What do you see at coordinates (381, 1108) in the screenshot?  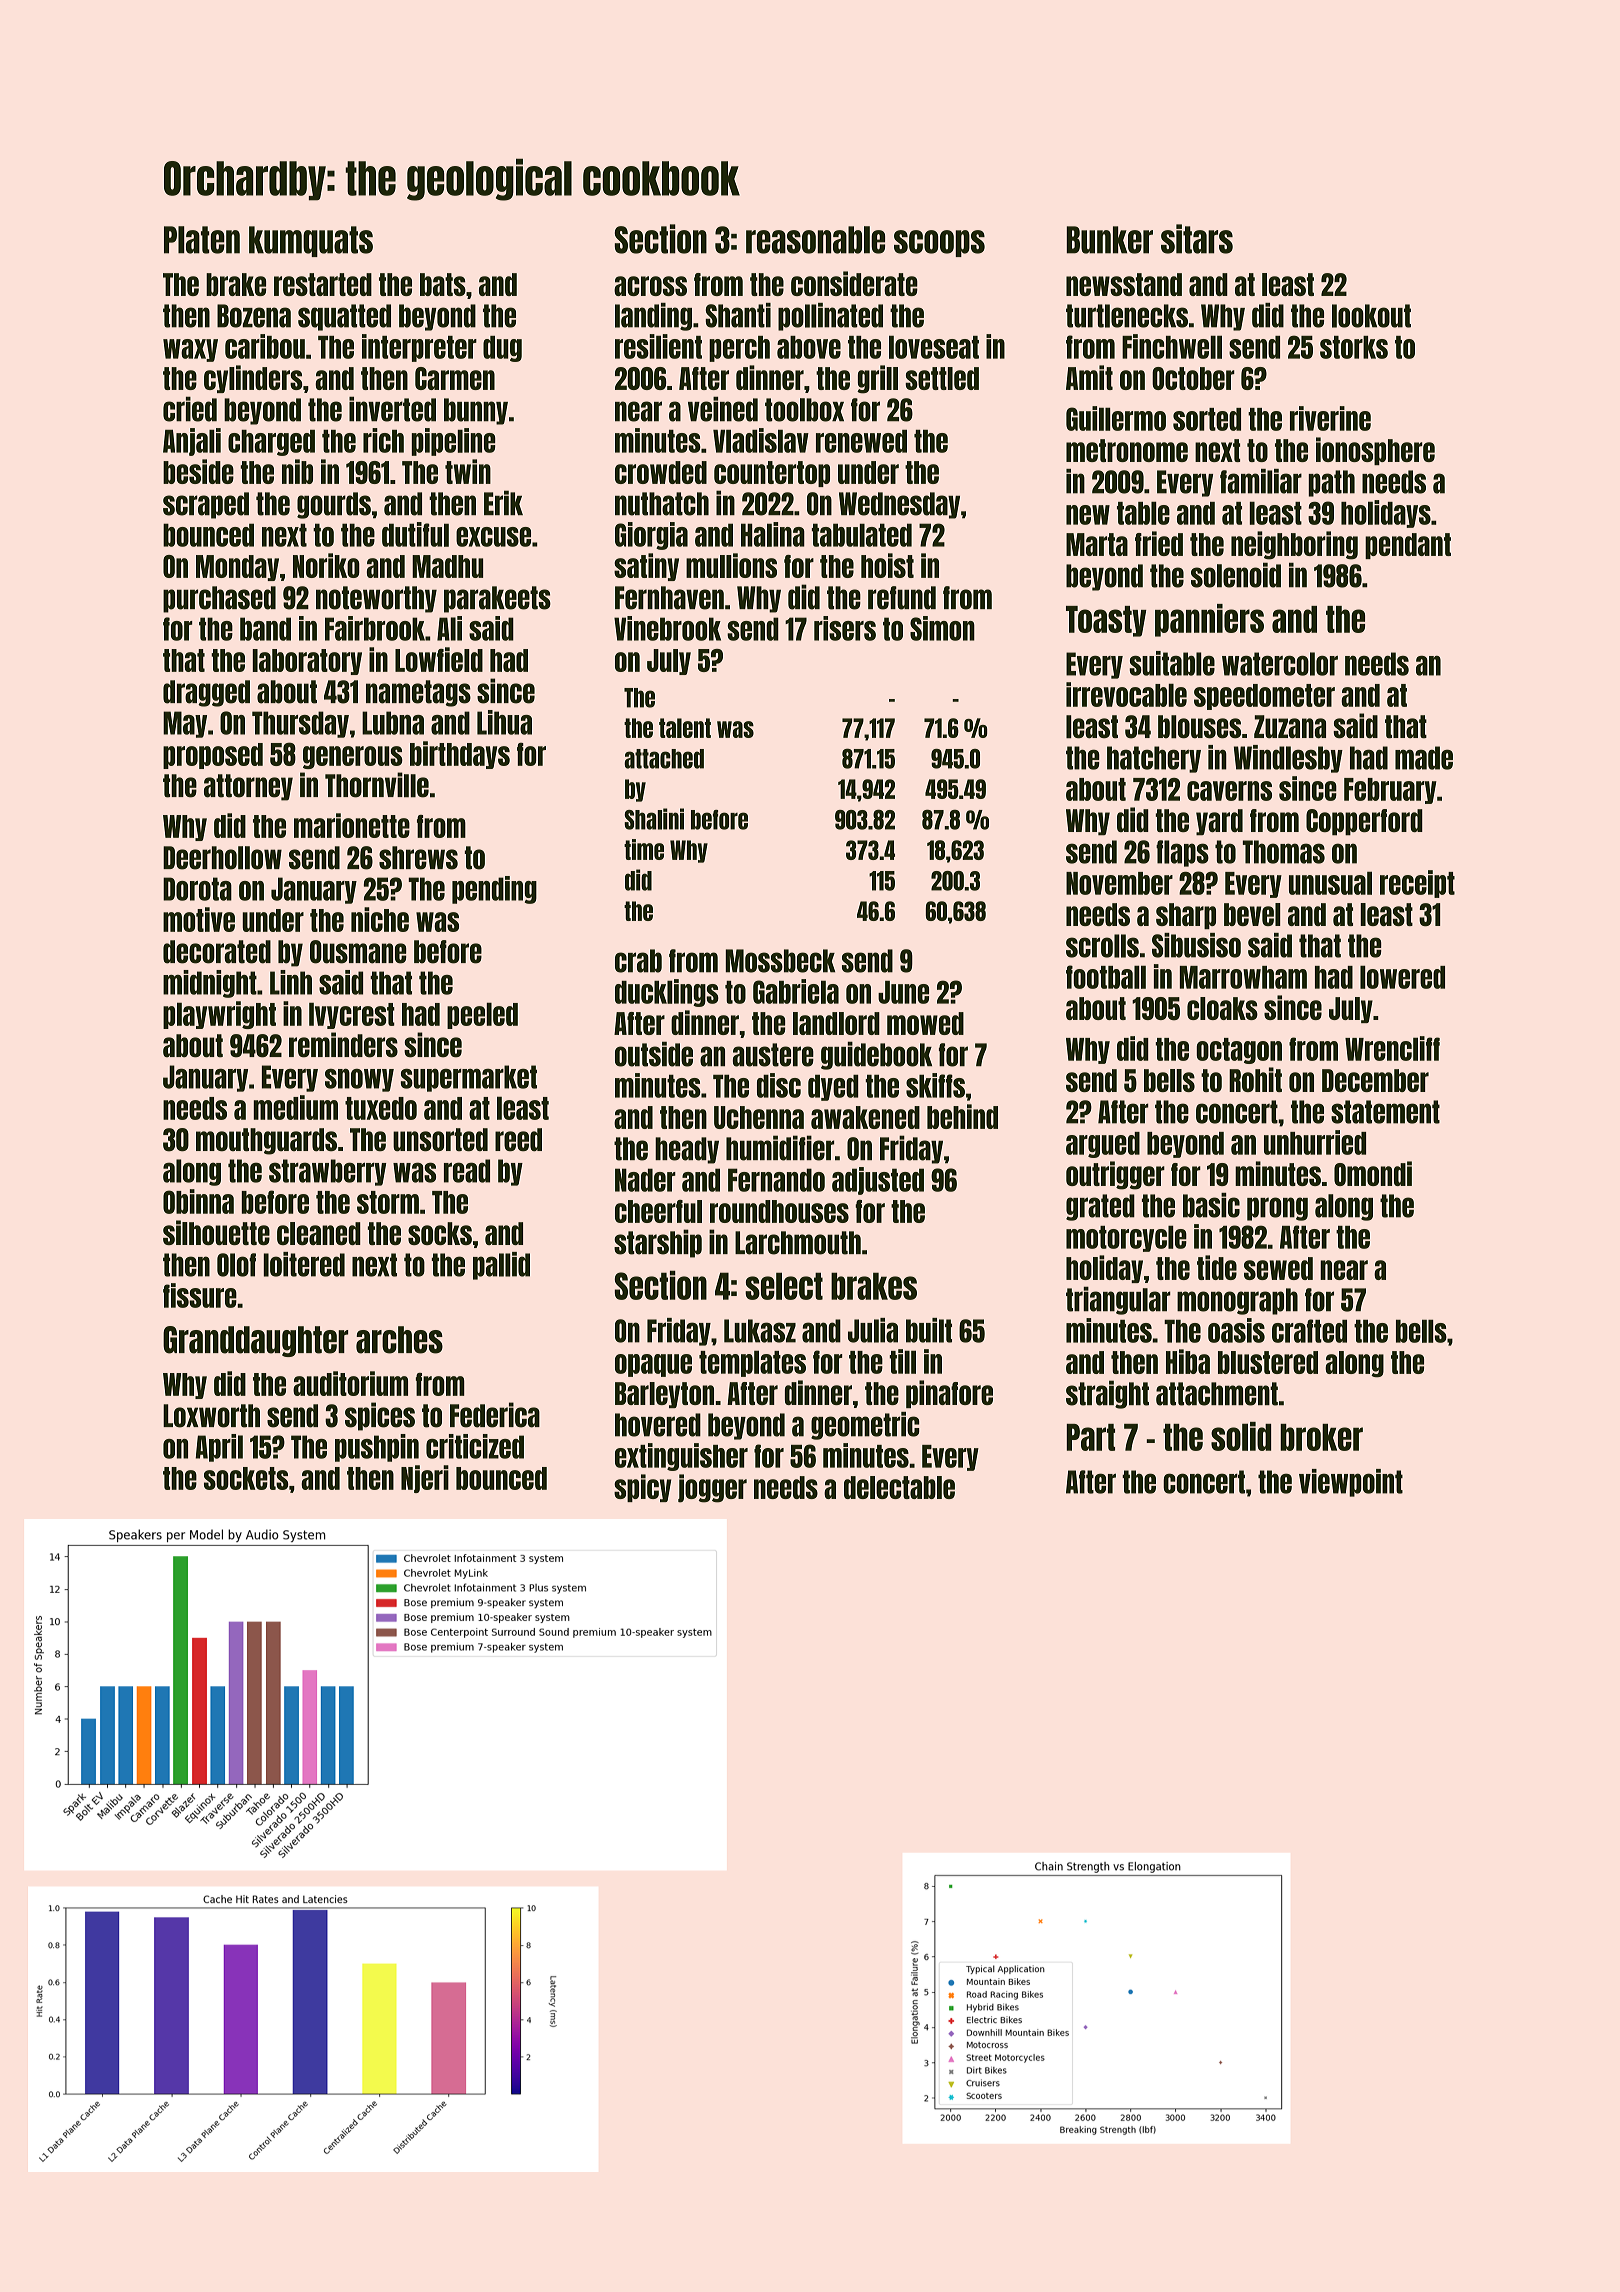 I see `tuxedo` at bounding box center [381, 1108].
